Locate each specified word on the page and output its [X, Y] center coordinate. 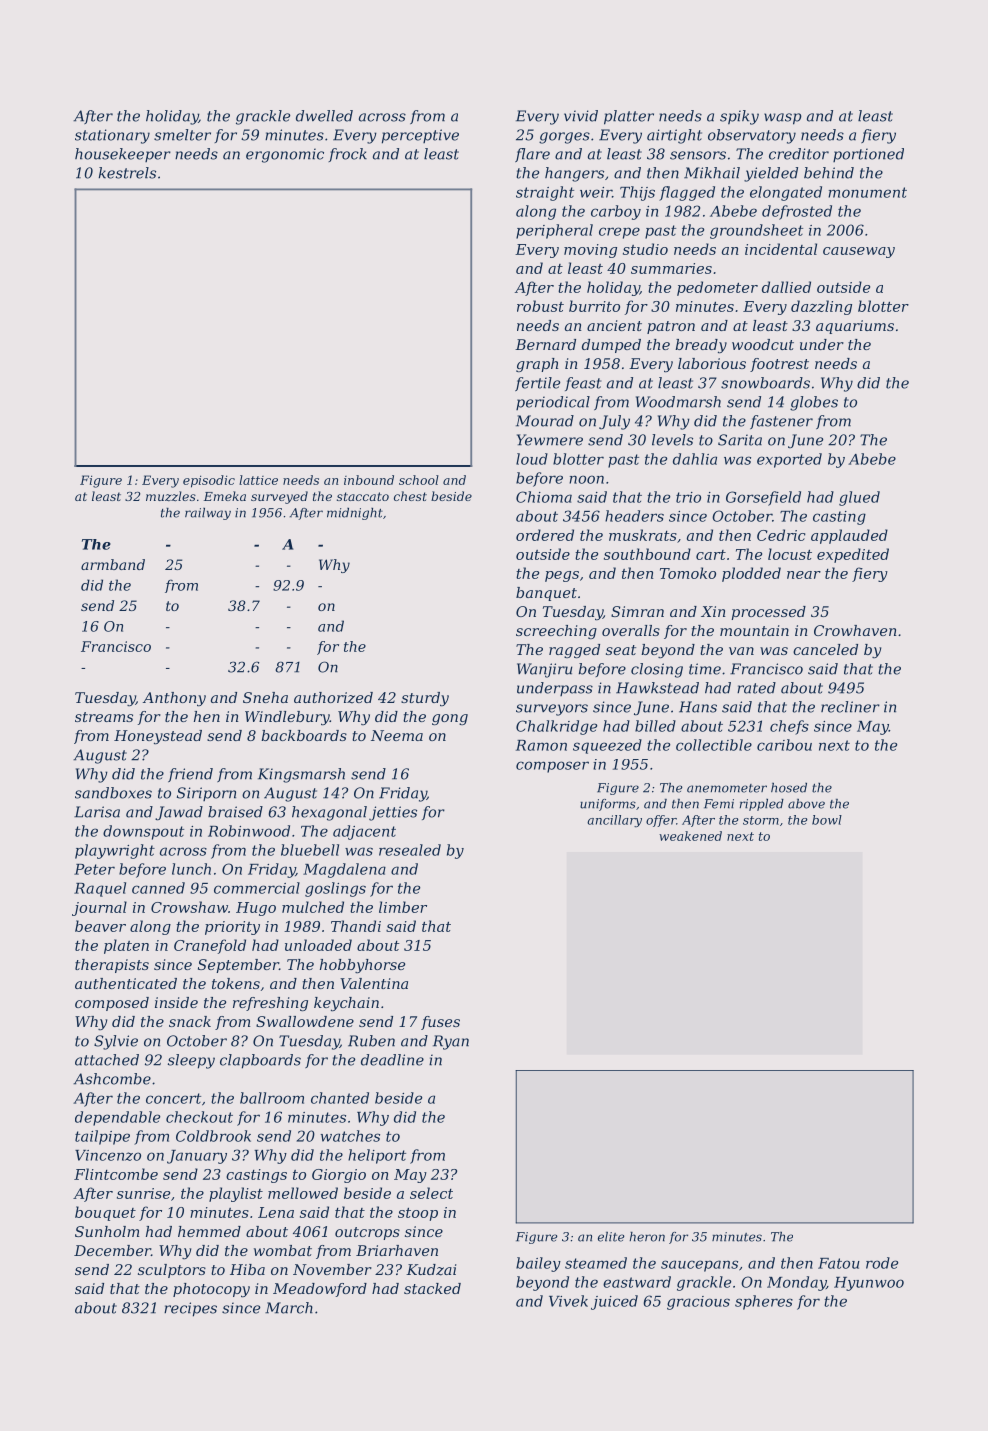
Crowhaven [855, 630]
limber [403, 907]
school [419, 480]
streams [104, 717]
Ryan [451, 1042]
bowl [827, 820]
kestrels [127, 173]
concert [173, 1098]
